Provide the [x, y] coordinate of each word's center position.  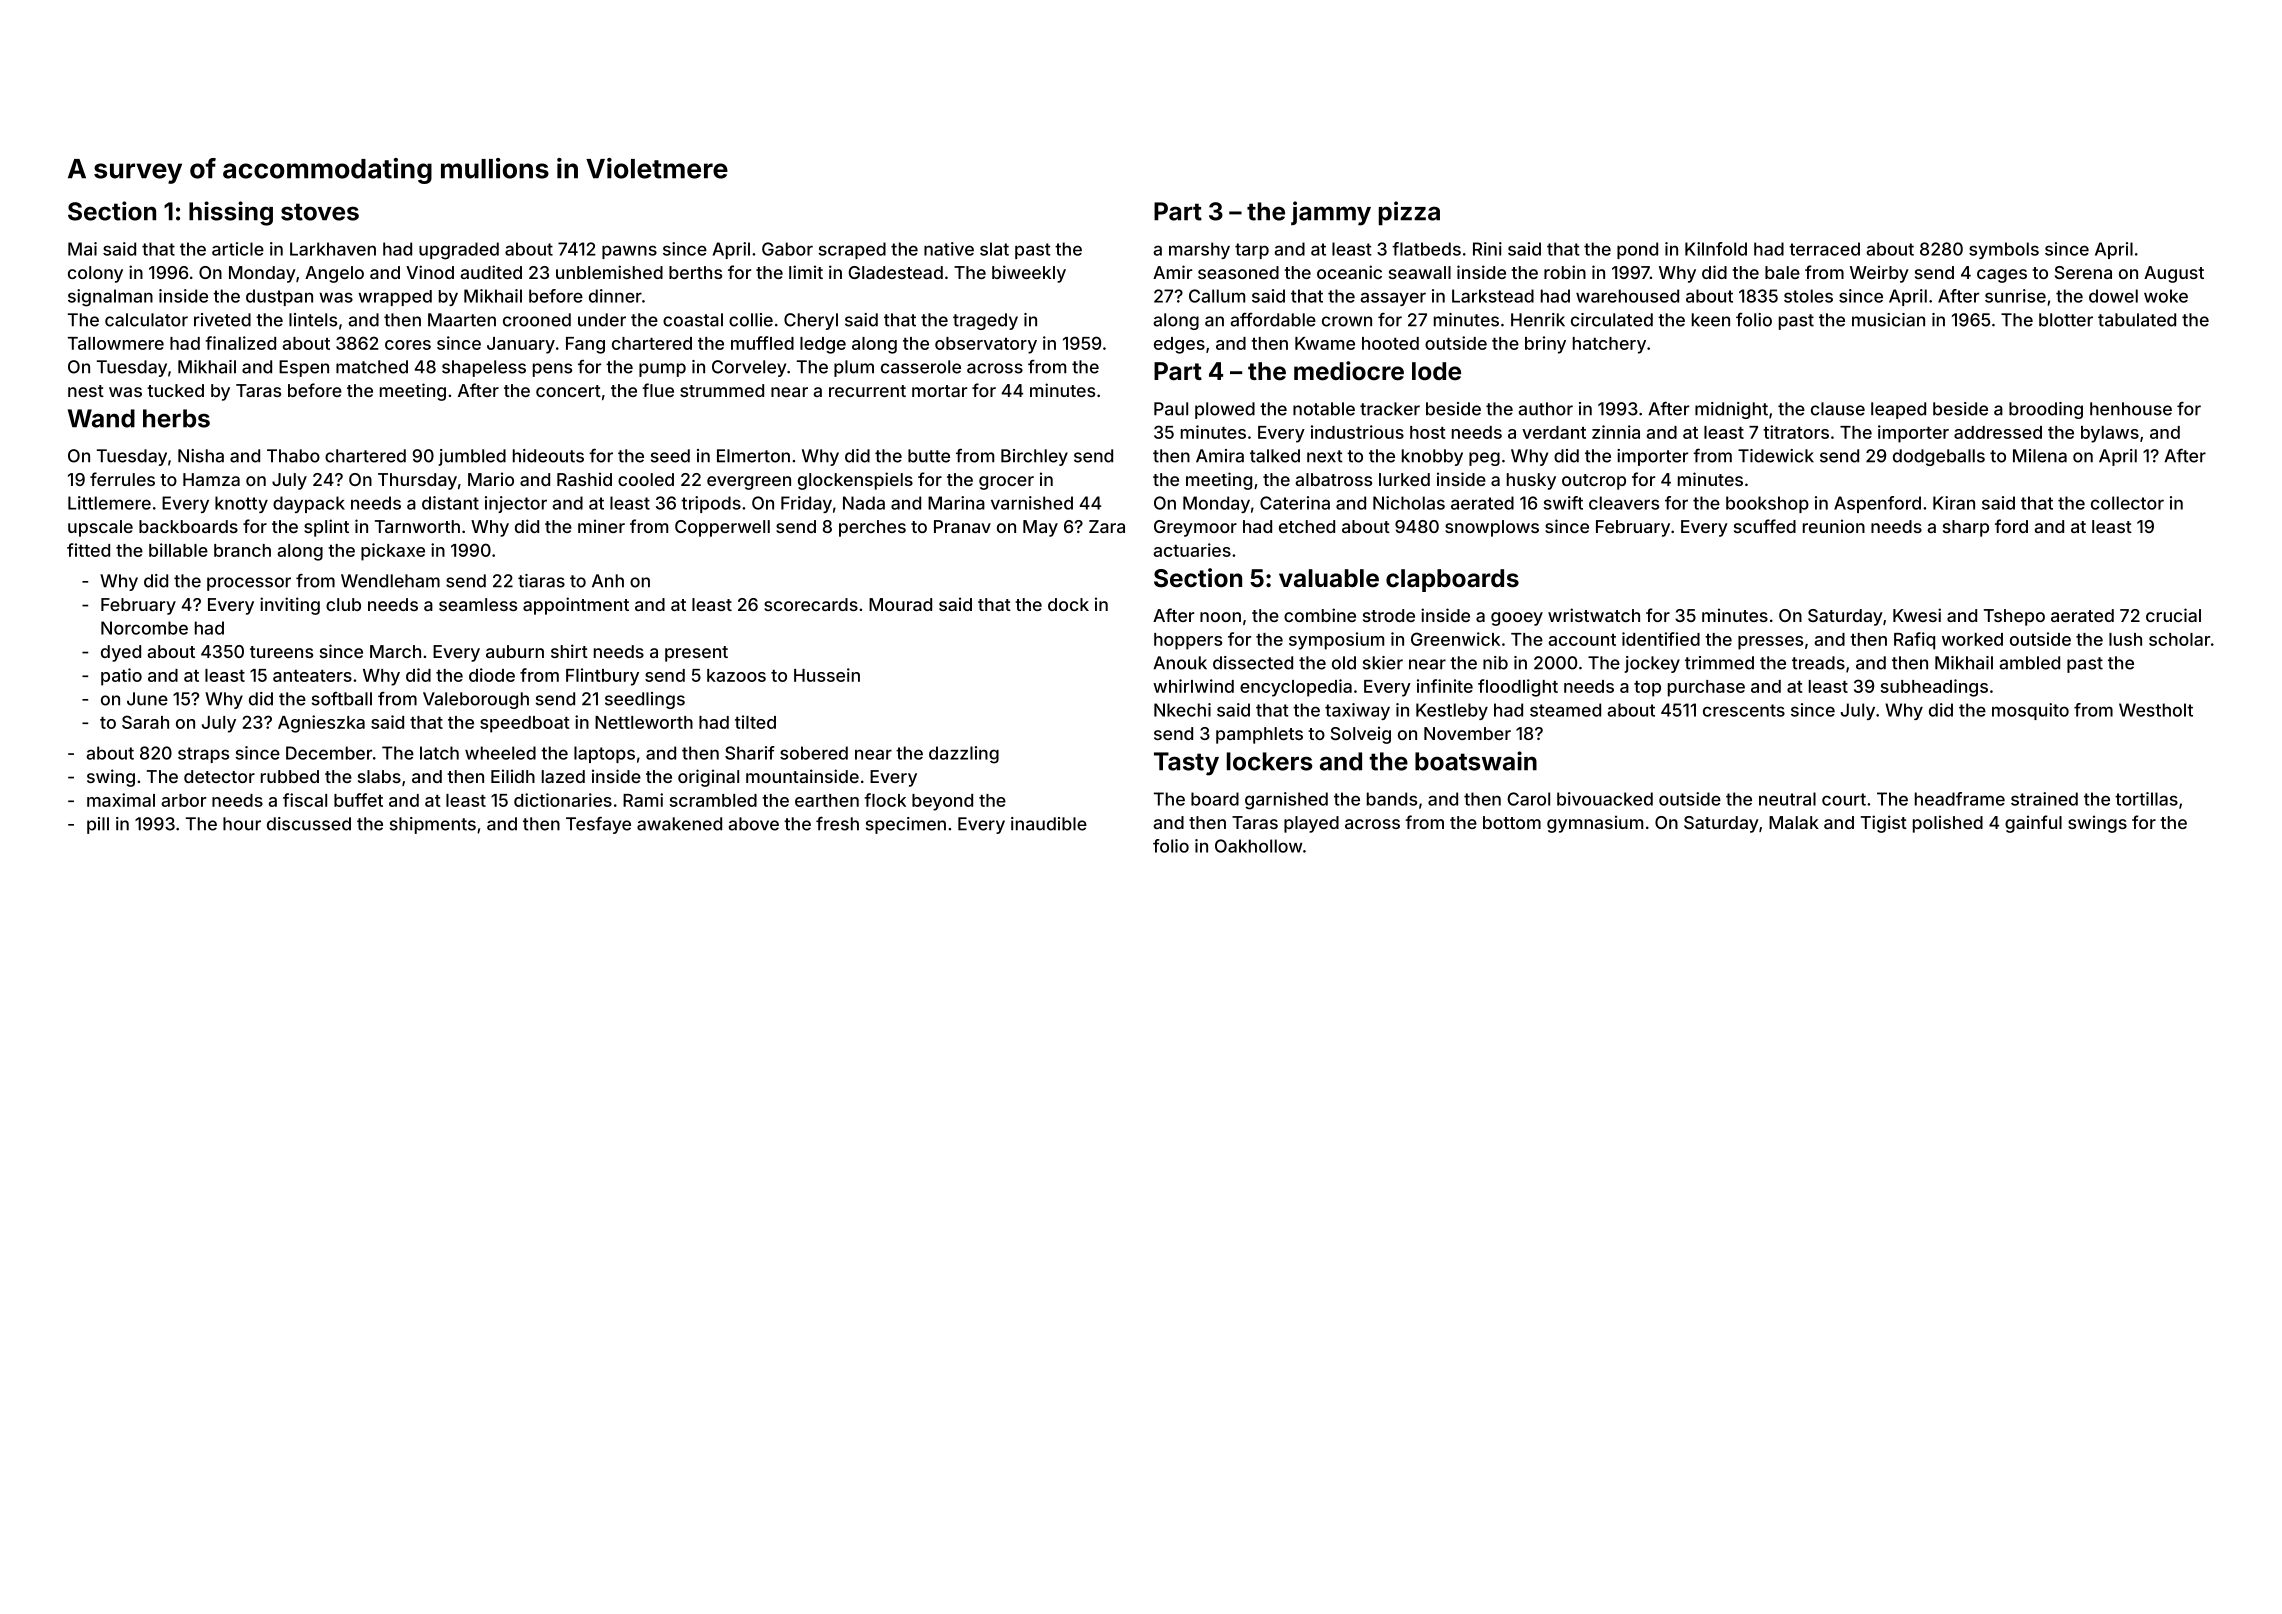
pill [98, 825]
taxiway [1357, 711]
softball [342, 699]
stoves [320, 212]
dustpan [279, 297]
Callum [1217, 296]
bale [1782, 272]
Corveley [749, 368]
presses [1770, 643]
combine [1320, 615]
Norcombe [144, 628]
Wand [101, 418]
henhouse [2131, 409]
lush [2125, 639]
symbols [2004, 250]
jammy [1331, 213]
